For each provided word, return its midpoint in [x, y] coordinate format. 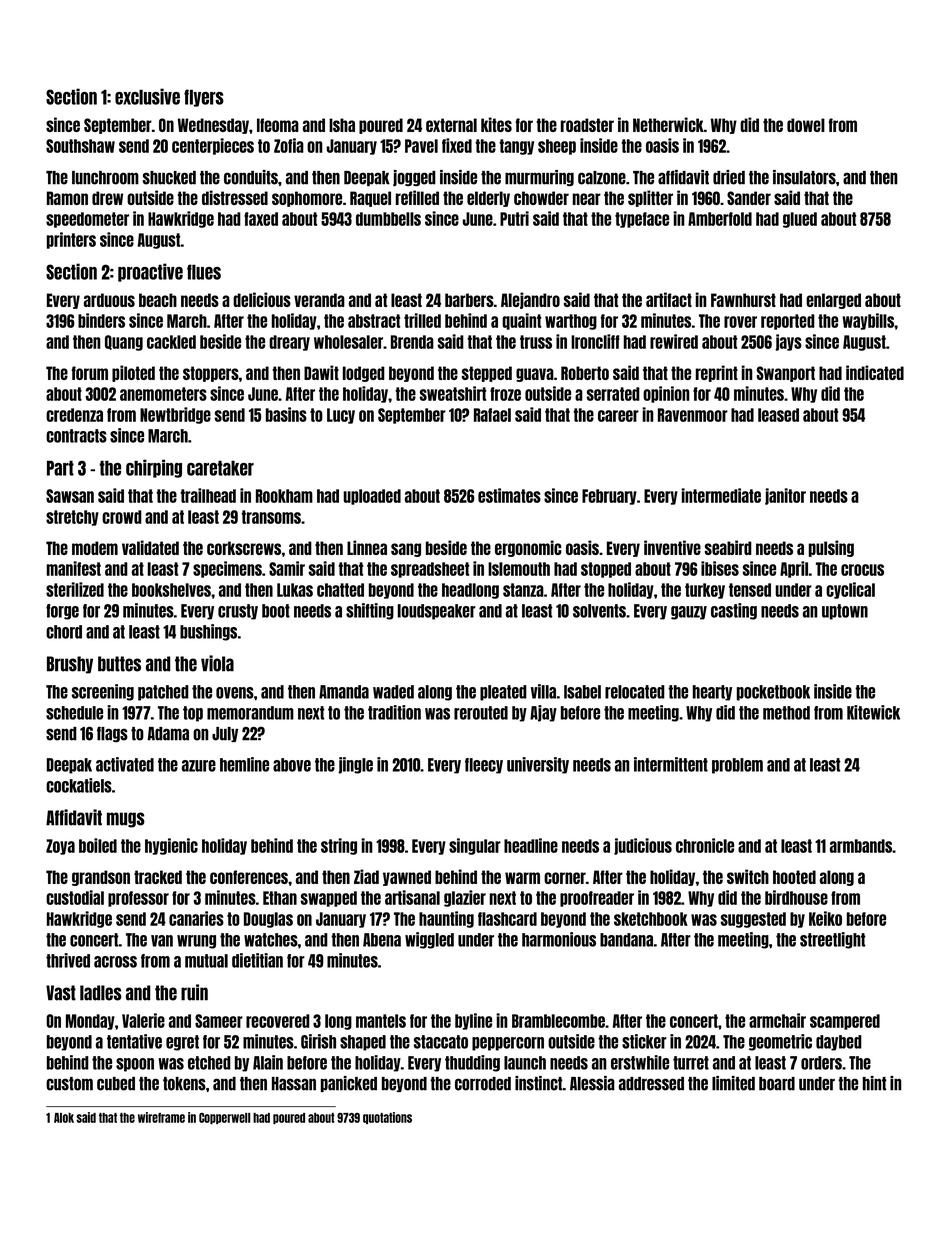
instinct [539, 1083]
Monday [90, 1022]
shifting [370, 611]
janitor [785, 496]
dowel [806, 125]
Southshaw [80, 146]
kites [496, 124]
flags [112, 734]
